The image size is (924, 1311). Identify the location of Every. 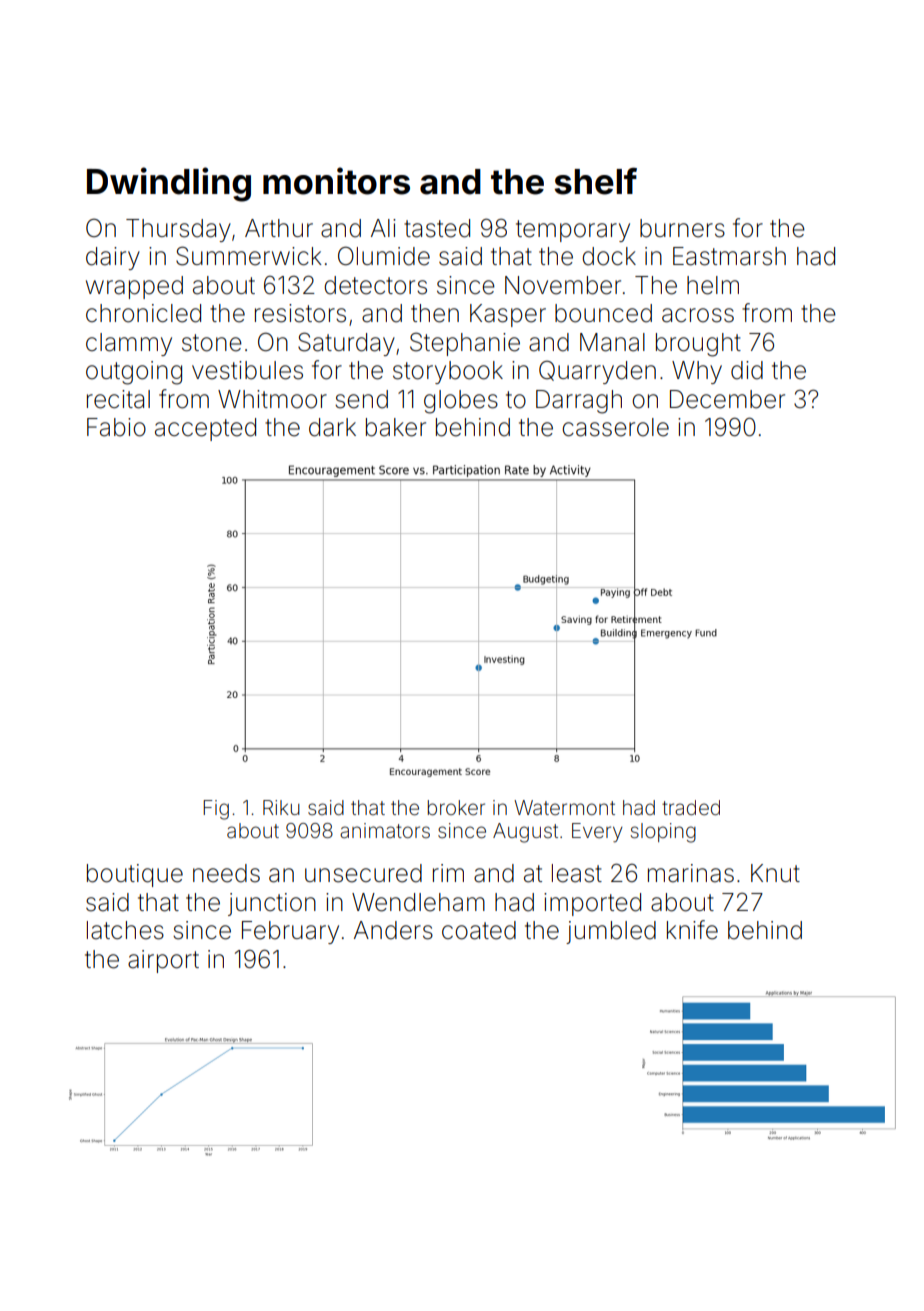
(597, 833).
